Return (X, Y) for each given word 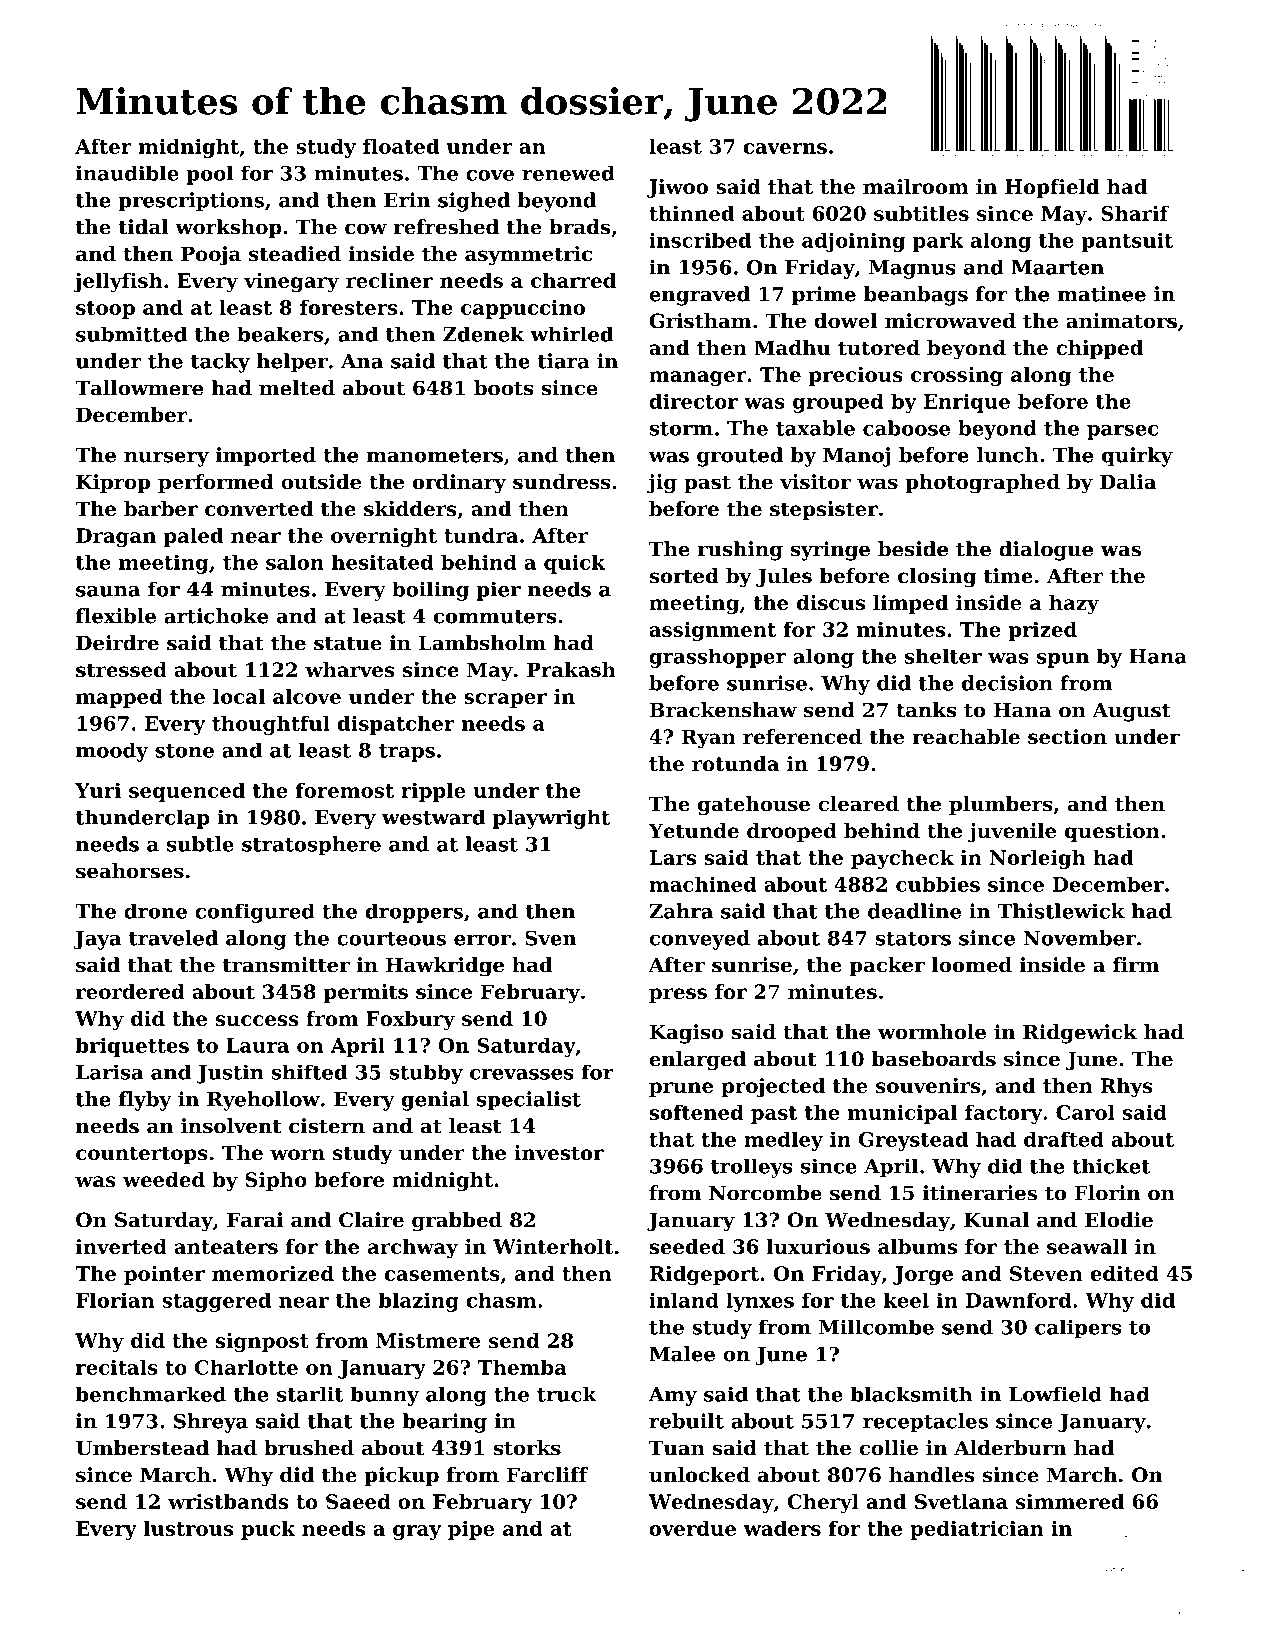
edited (1124, 1273)
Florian (115, 1300)
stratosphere (311, 846)
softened (696, 1112)
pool (209, 175)
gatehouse (754, 806)
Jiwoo (677, 188)
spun (1063, 660)
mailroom (916, 186)
